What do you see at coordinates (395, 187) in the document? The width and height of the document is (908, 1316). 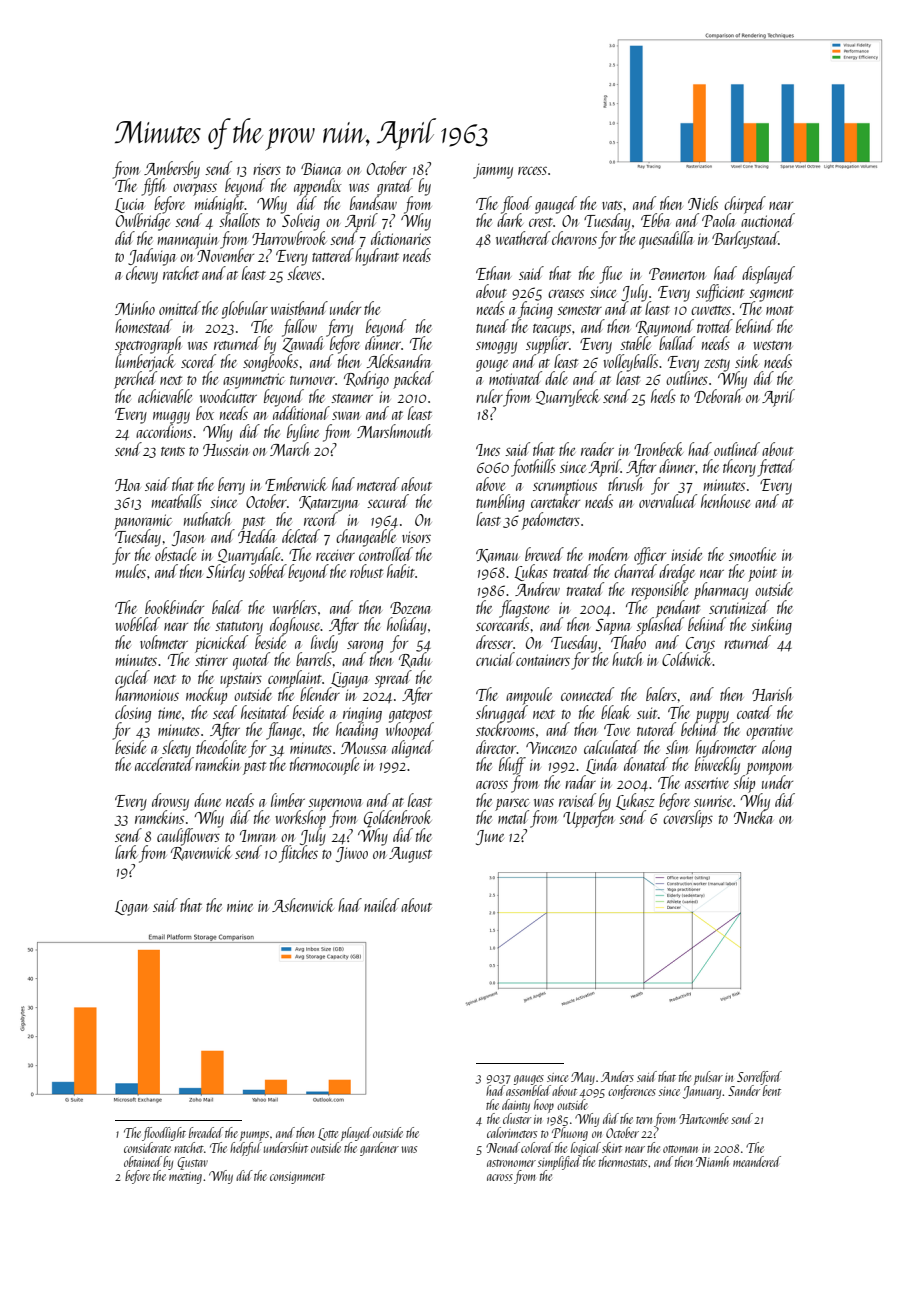 I see `grated` at bounding box center [395, 187].
